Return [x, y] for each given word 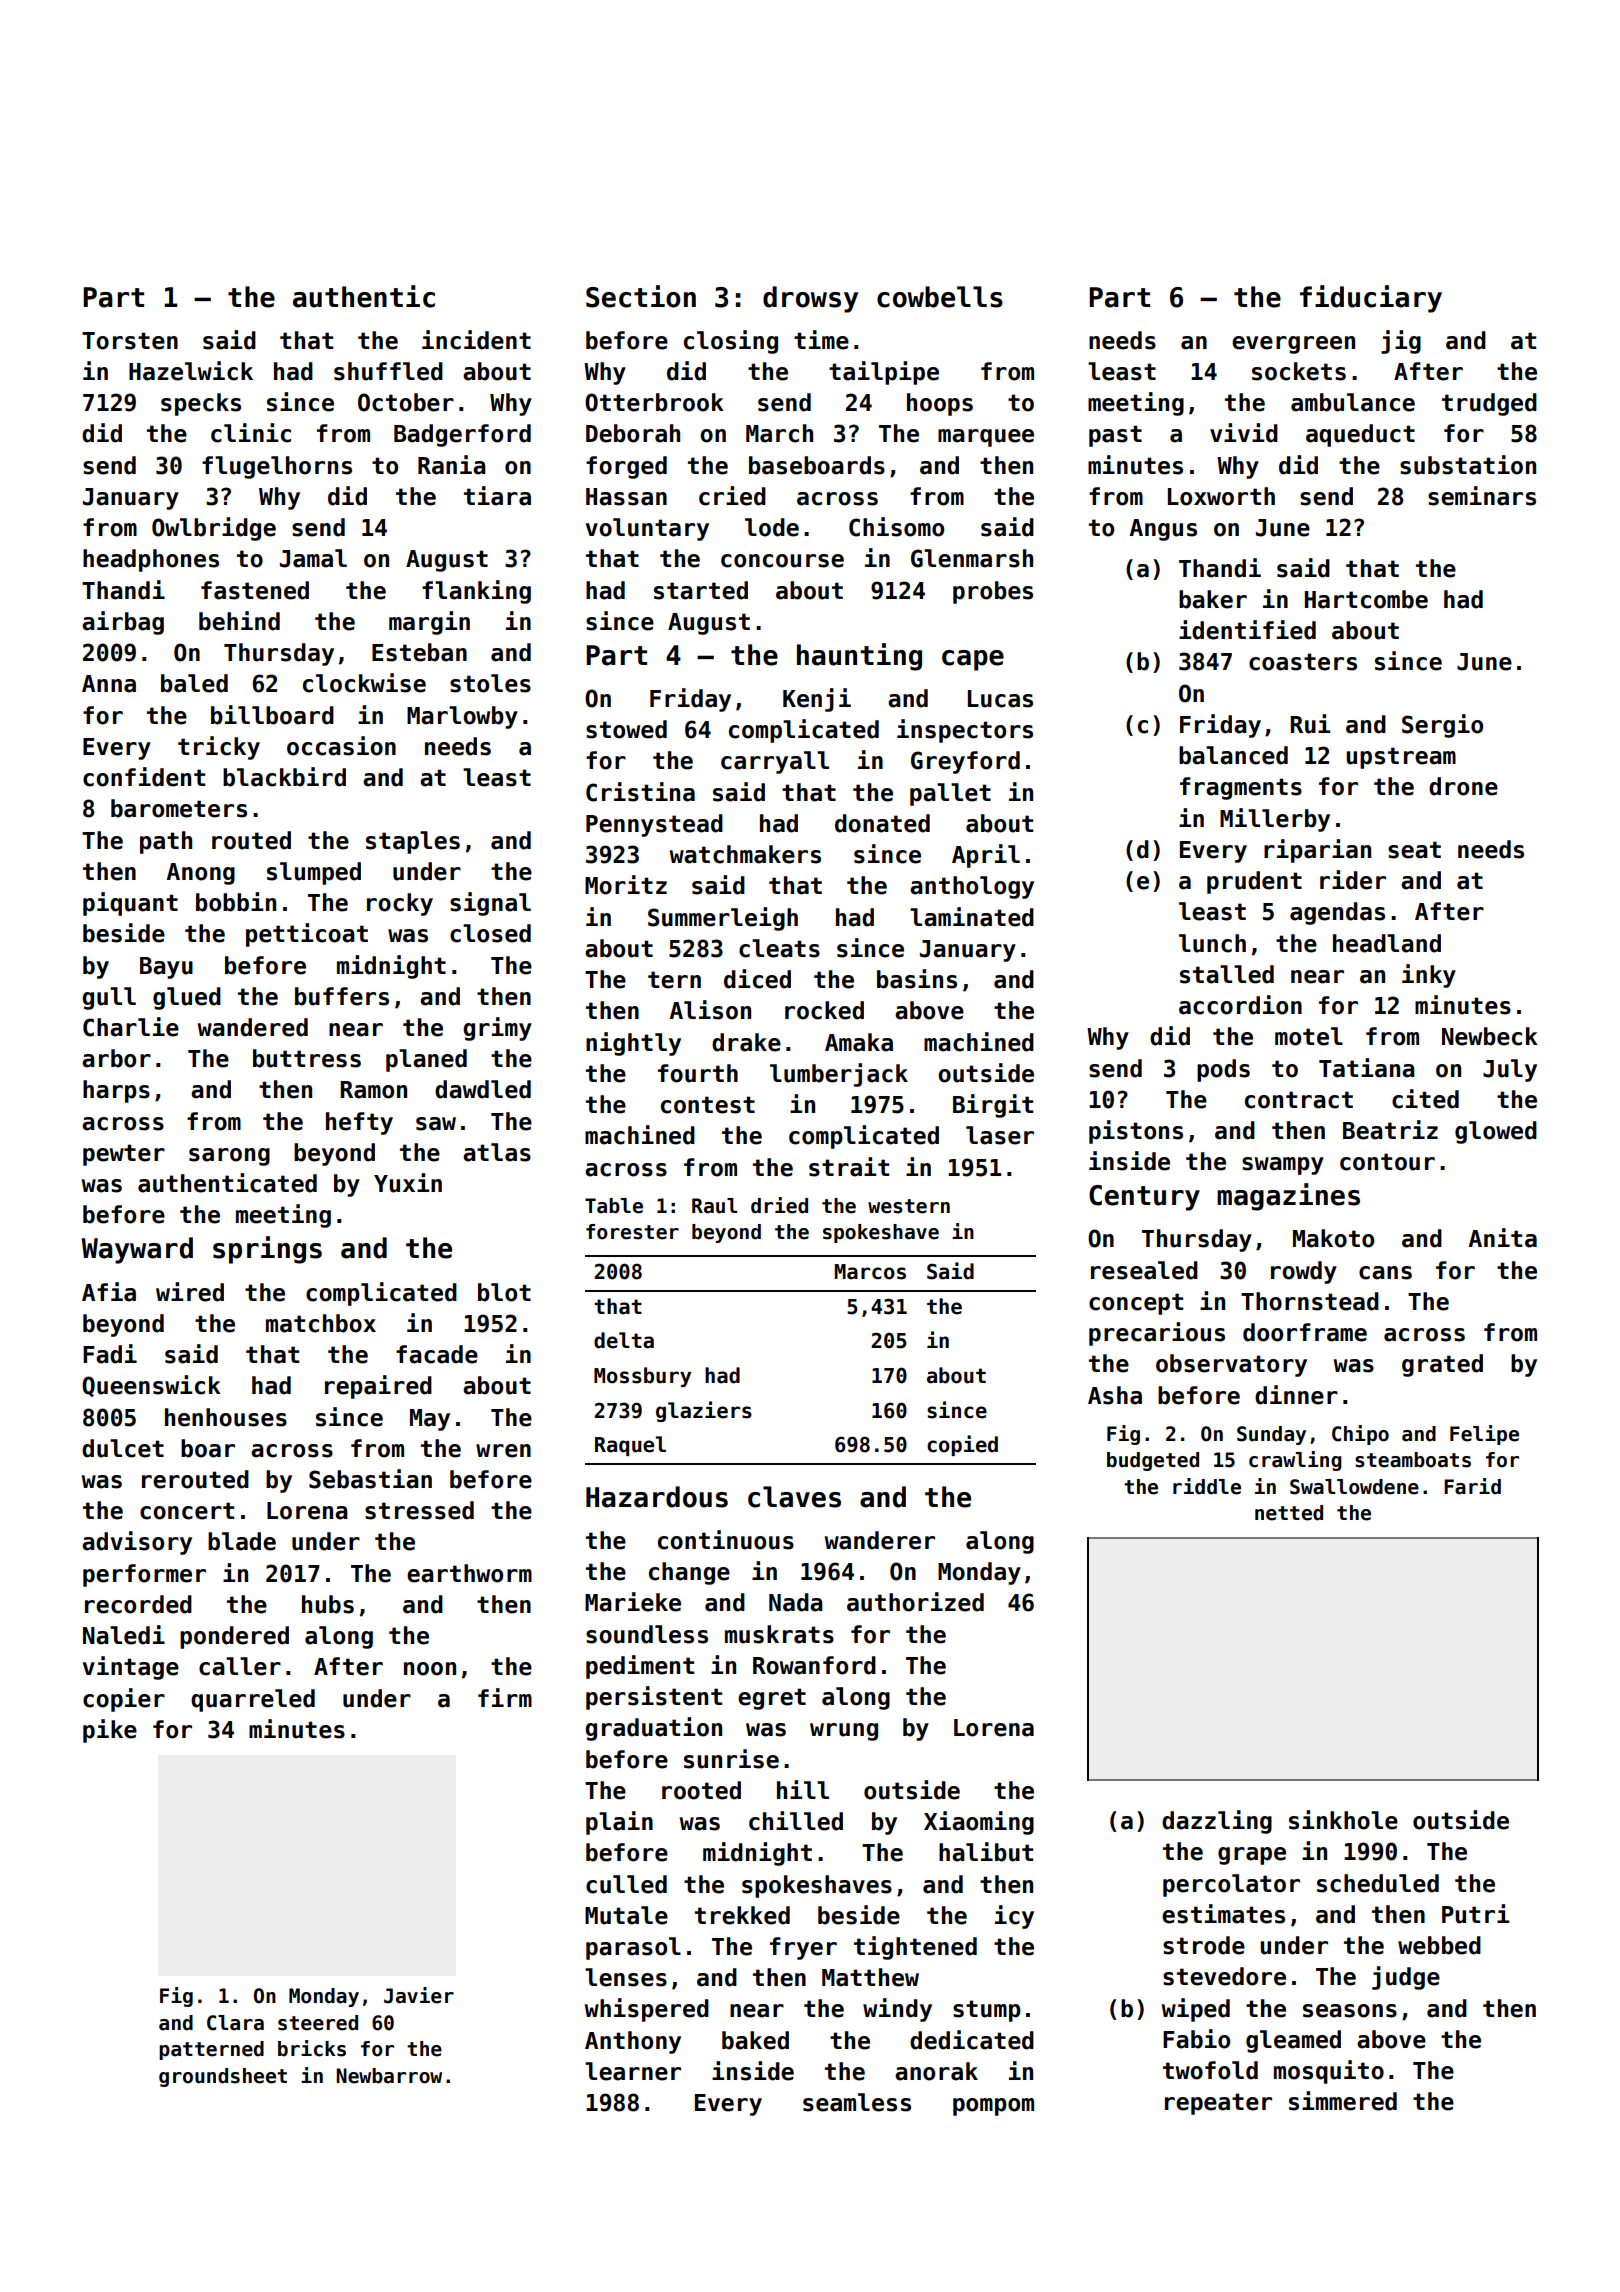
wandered [253, 1027]
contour [1387, 1162]
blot [504, 1292]
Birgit [993, 1106]
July [1510, 1070]
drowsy [810, 299]
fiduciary [1371, 299]
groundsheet [223, 2077]
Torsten [130, 341]
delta [624, 1340]
